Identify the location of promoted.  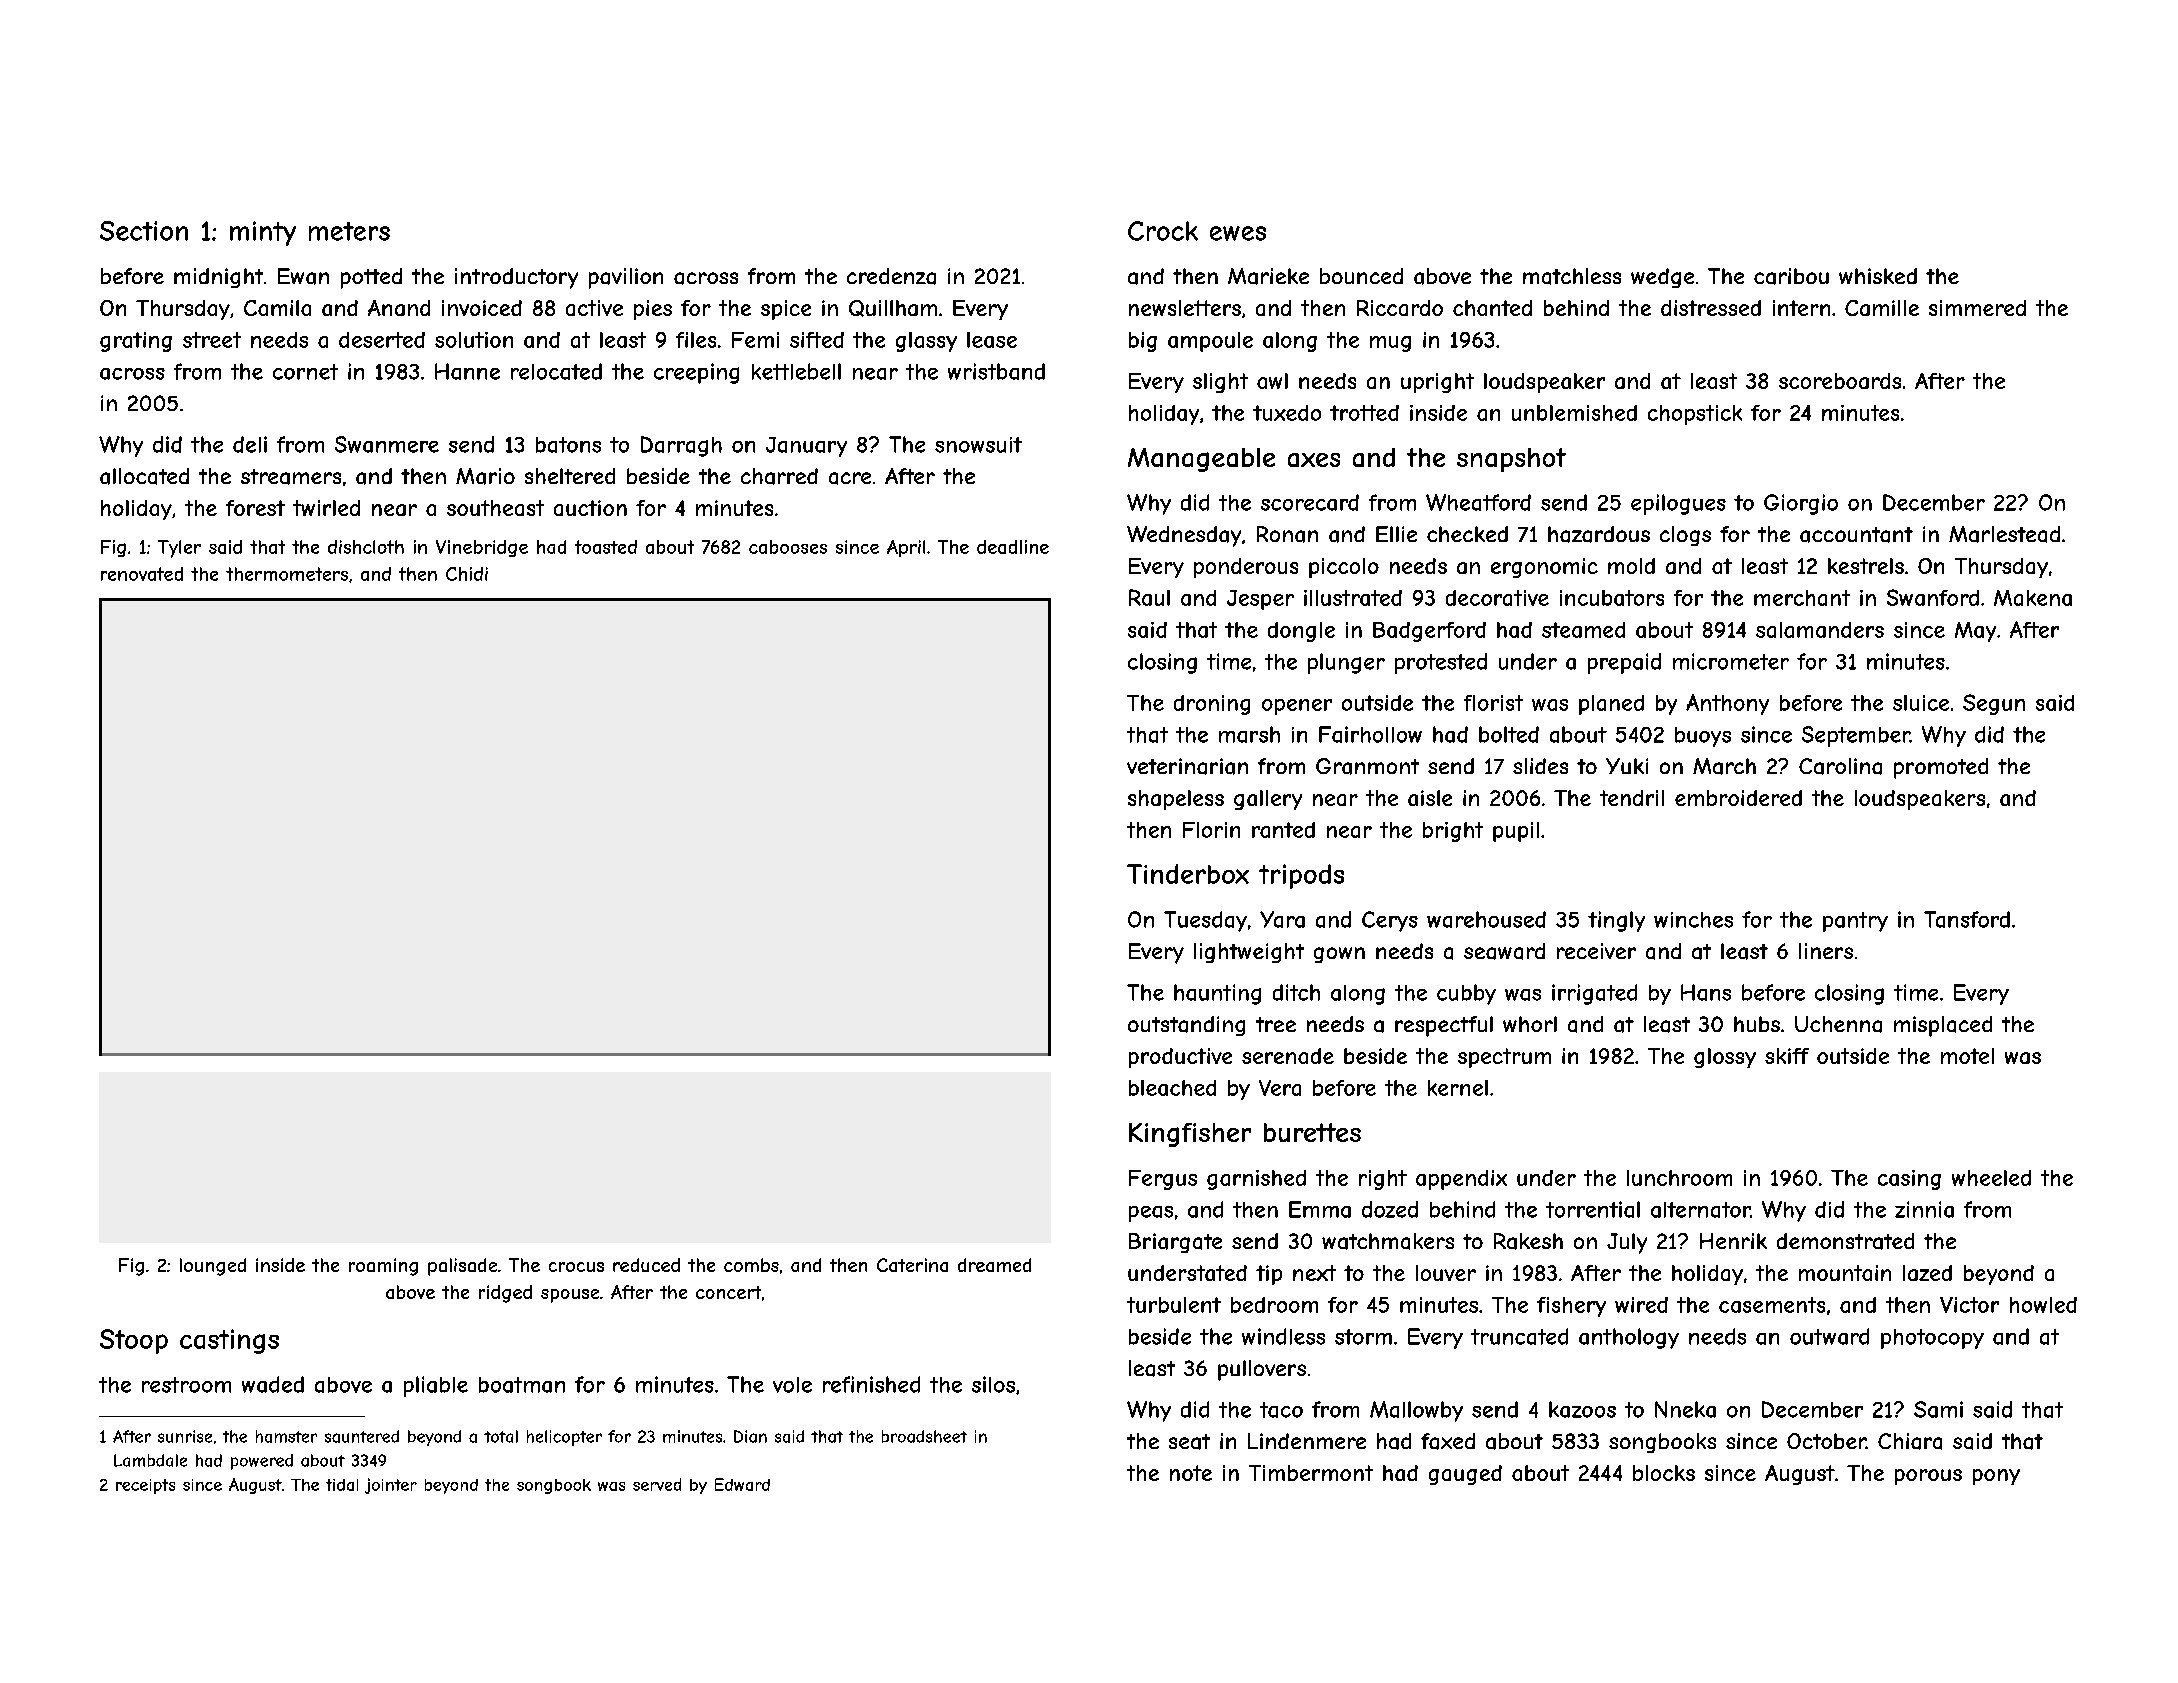
(1941, 768).
